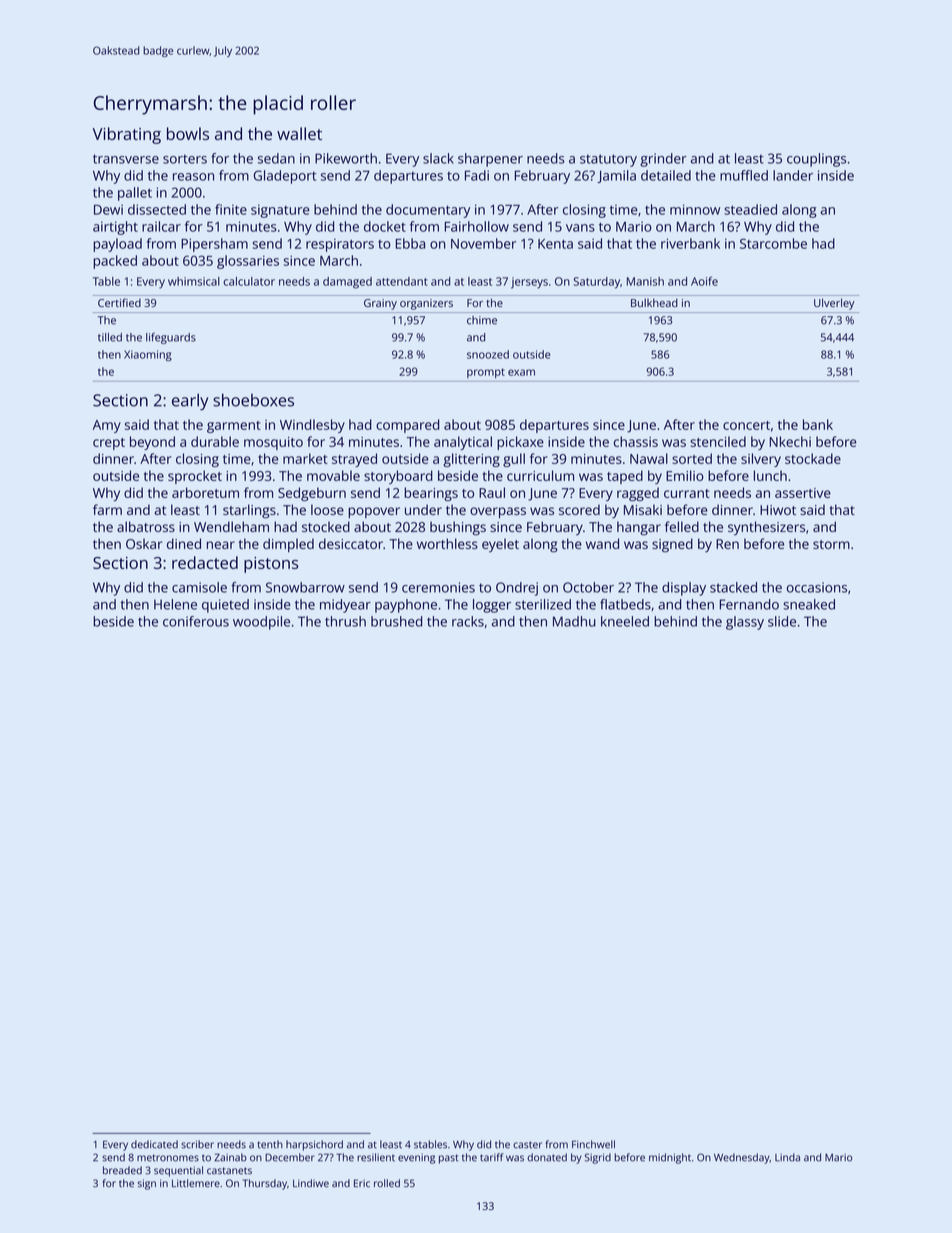  Describe the element at coordinates (773, 243) in the document. I see `Starcombe` at that location.
